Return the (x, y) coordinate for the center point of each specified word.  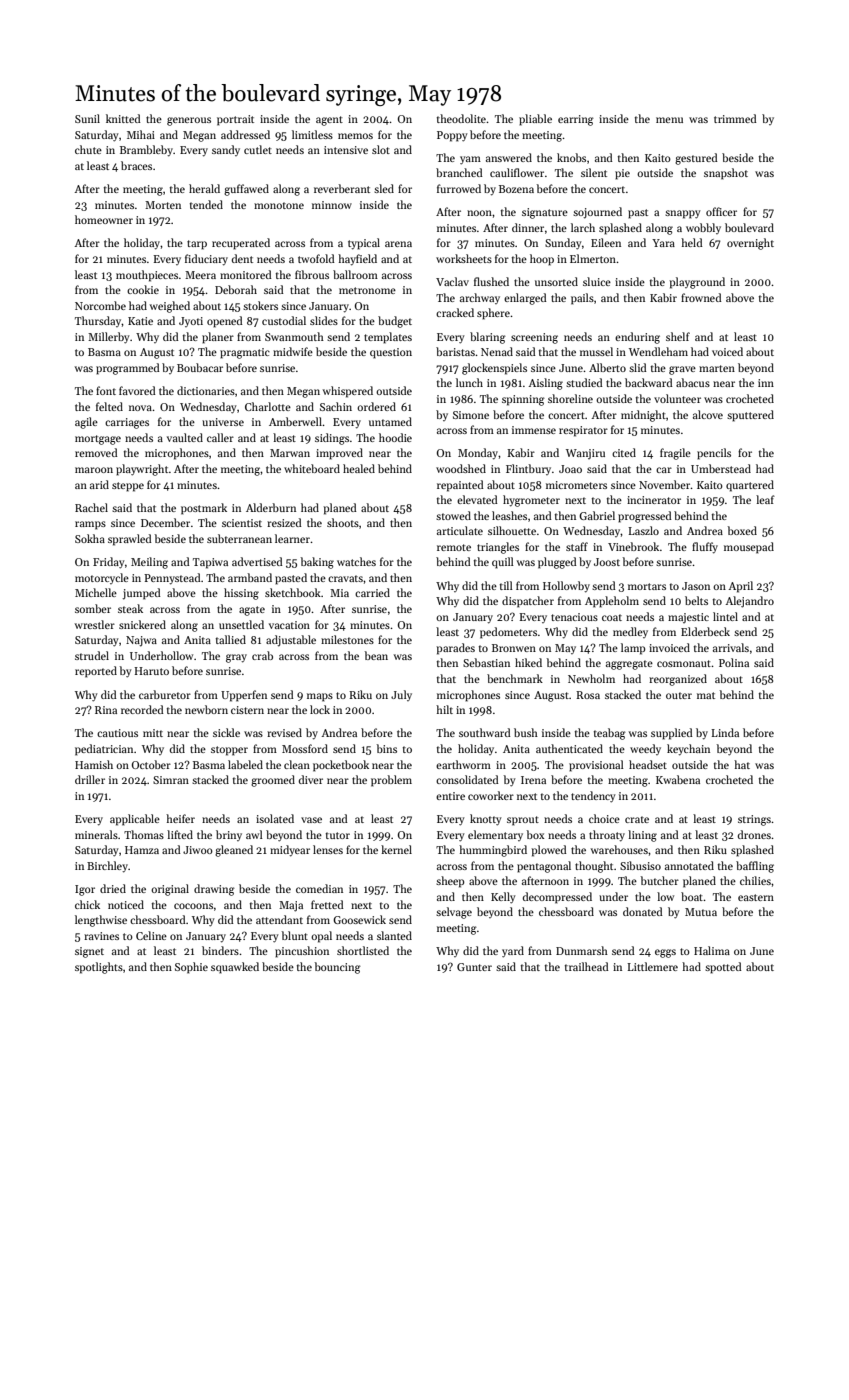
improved (339, 454)
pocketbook (341, 766)
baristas (455, 351)
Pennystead (172, 579)
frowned (701, 297)
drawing (214, 890)
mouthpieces (147, 276)
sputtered (750, 416)
